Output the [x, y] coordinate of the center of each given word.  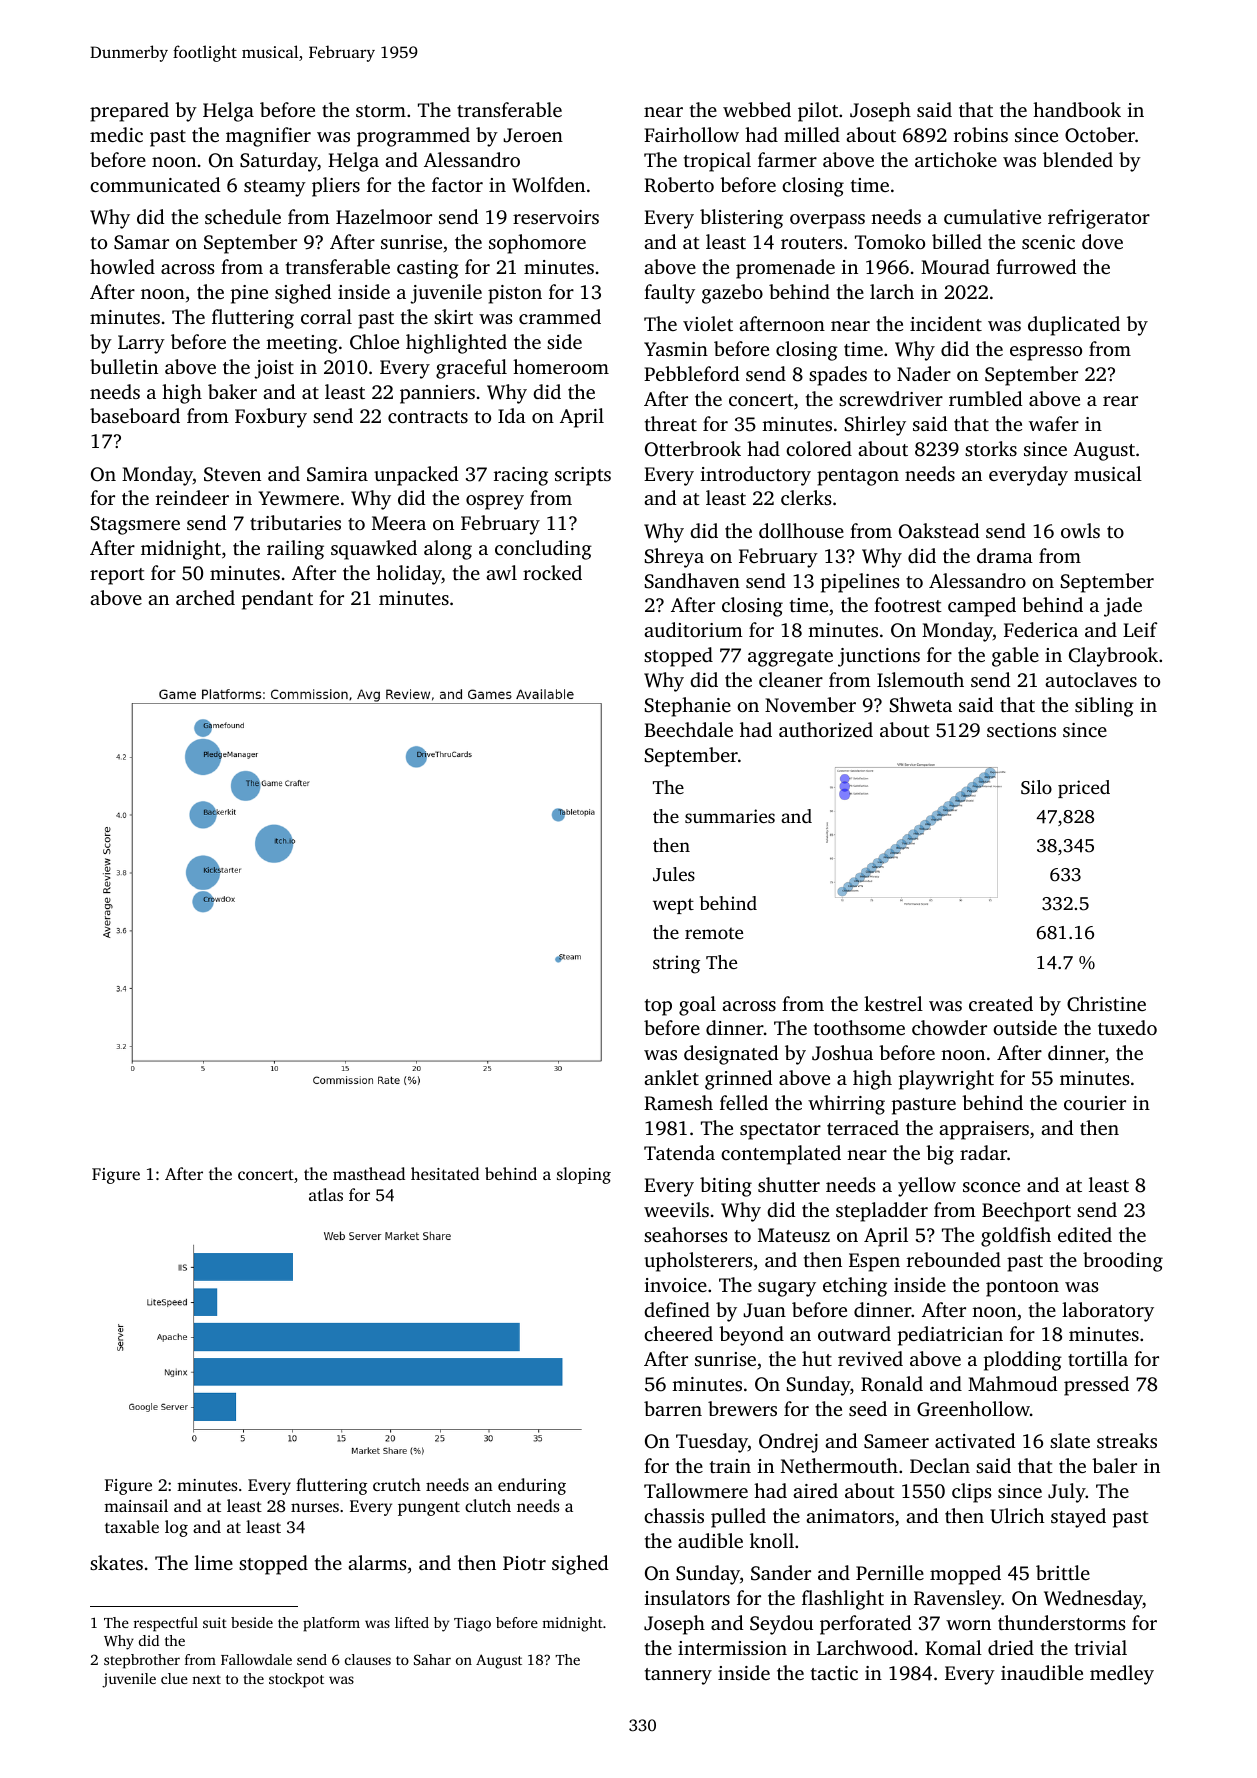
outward [854, 1333]
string [676, 964]
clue [174, 1678]
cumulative [992, 216]
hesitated [445, 1173]
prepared [129, 112]
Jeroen [533, 135]
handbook [1077, 109]
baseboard [135, 415]
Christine [1106, 1004]
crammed [560, 316]
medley [1122, 1675]
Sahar [432, 1659]
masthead [369, 1173]
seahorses [686, 1234]
